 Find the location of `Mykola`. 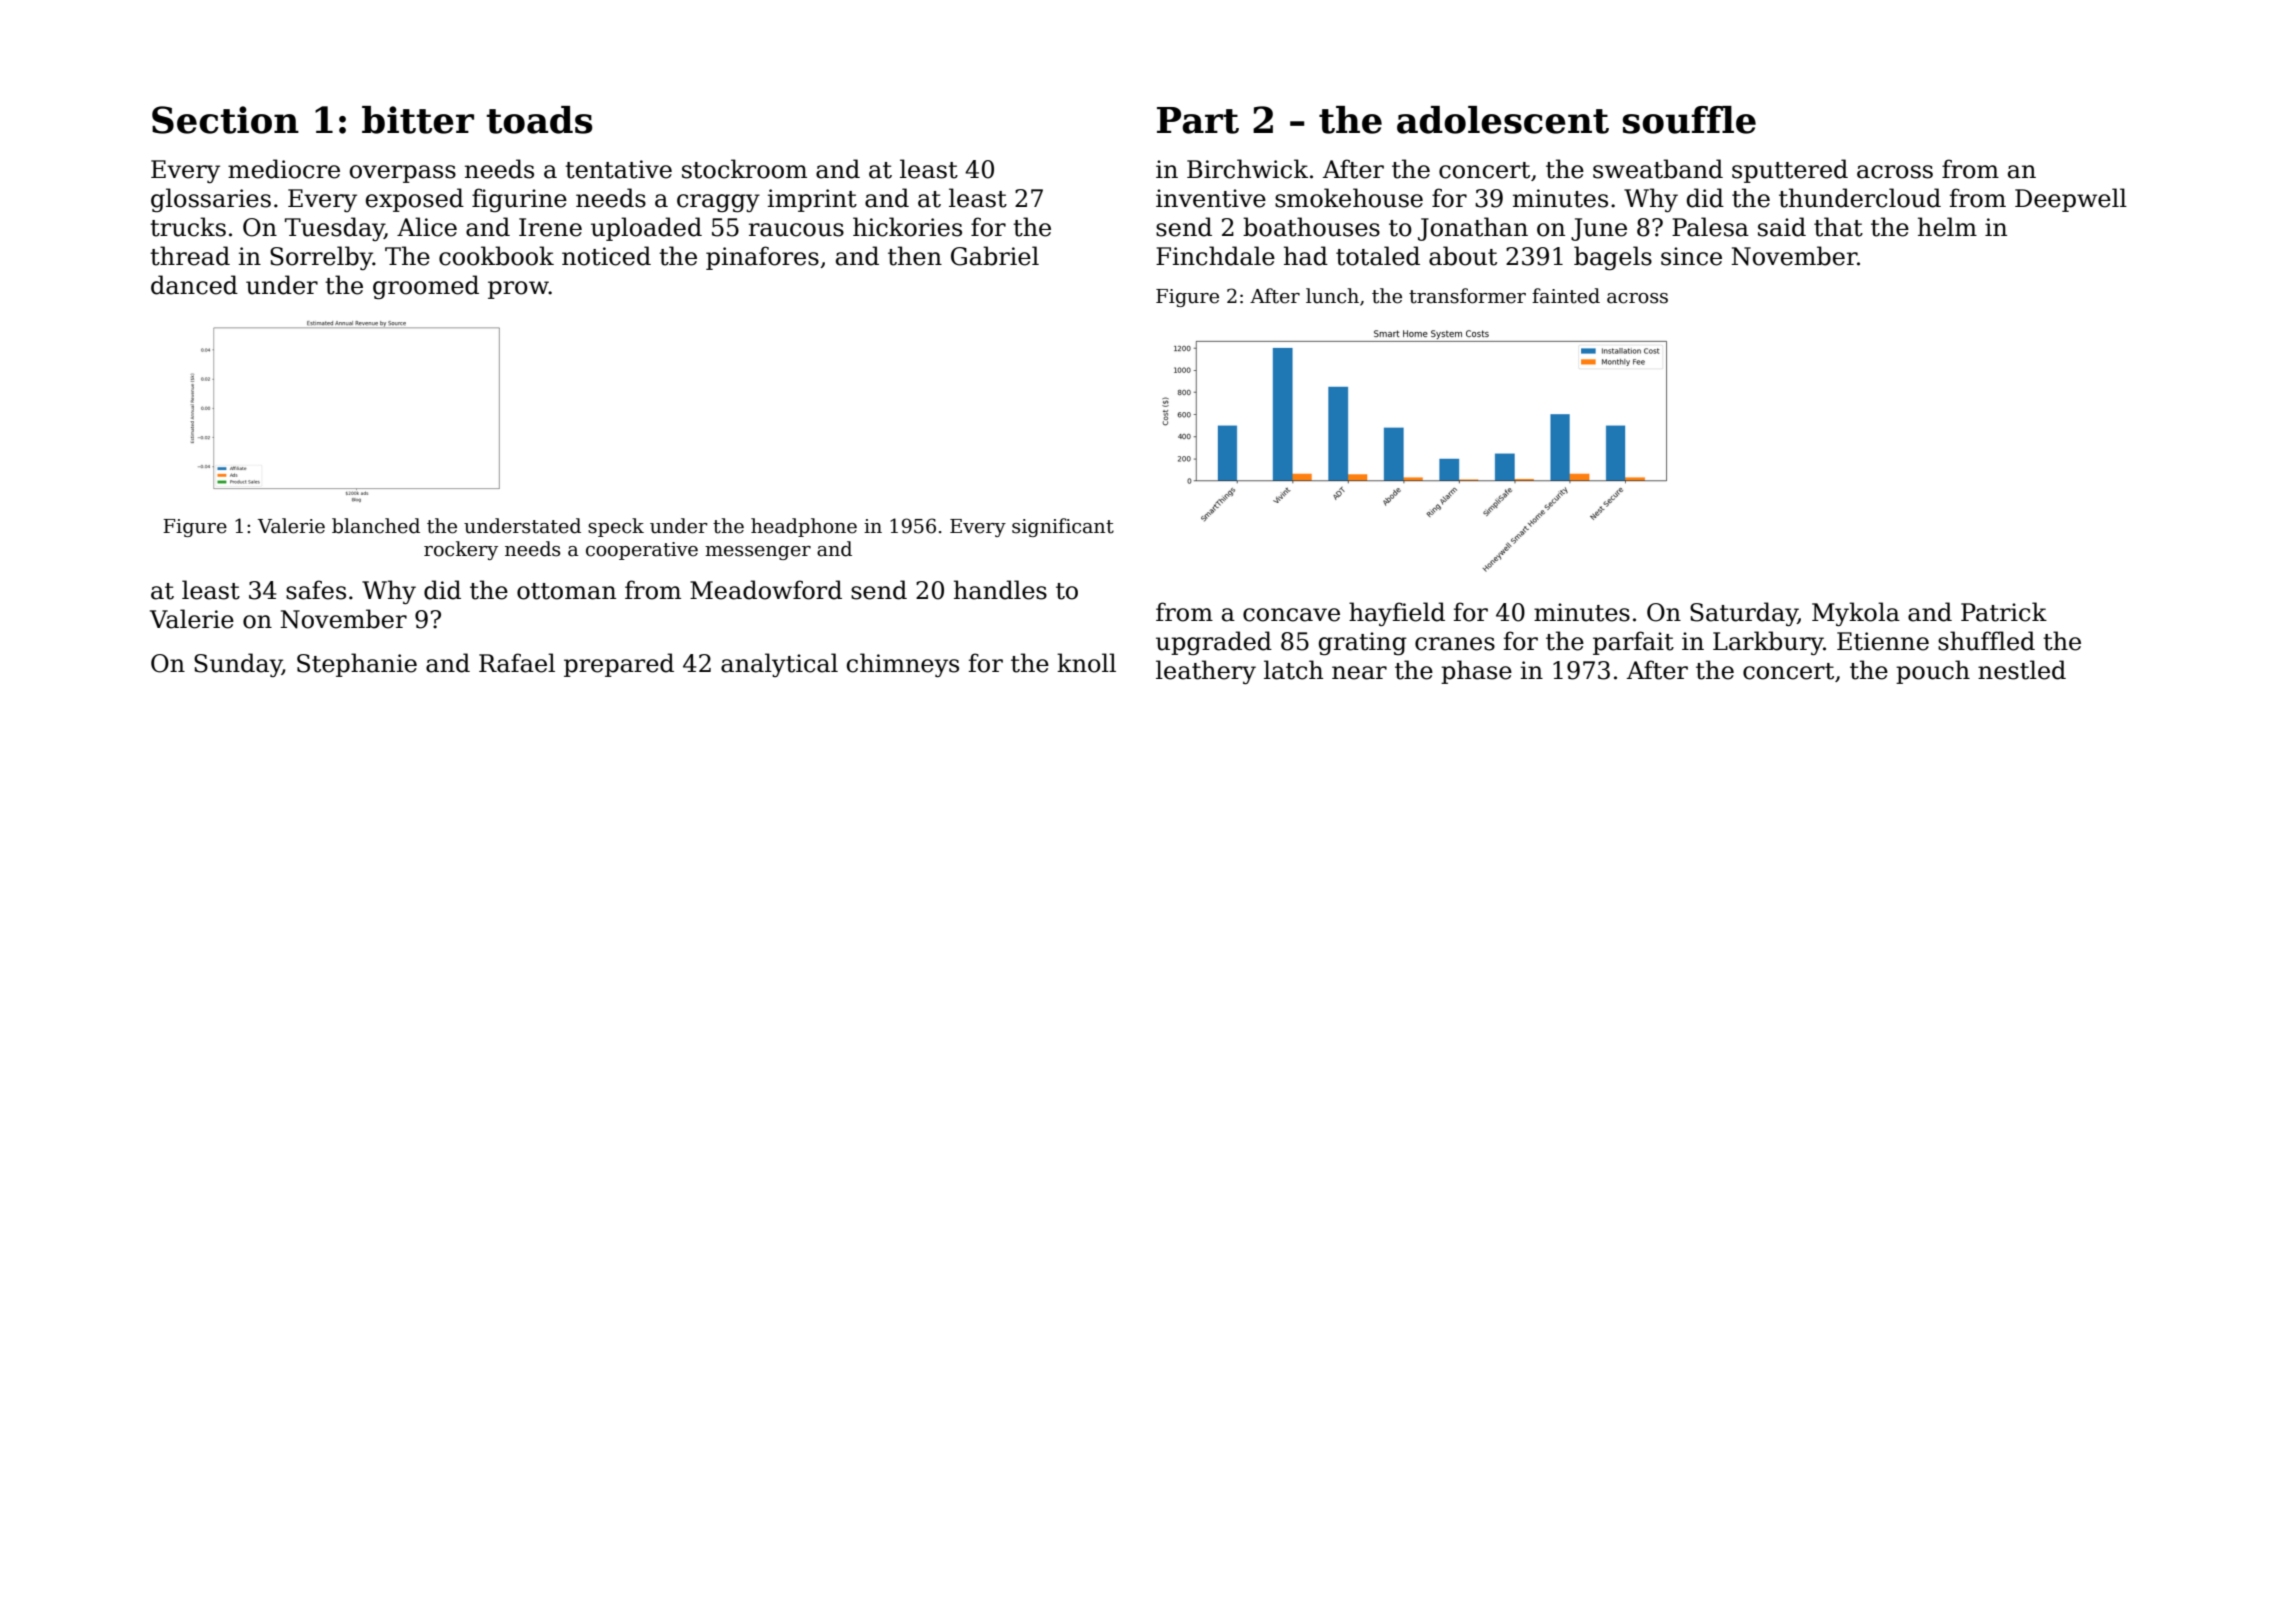

Mykola is located at coordinates (1856, 614).
